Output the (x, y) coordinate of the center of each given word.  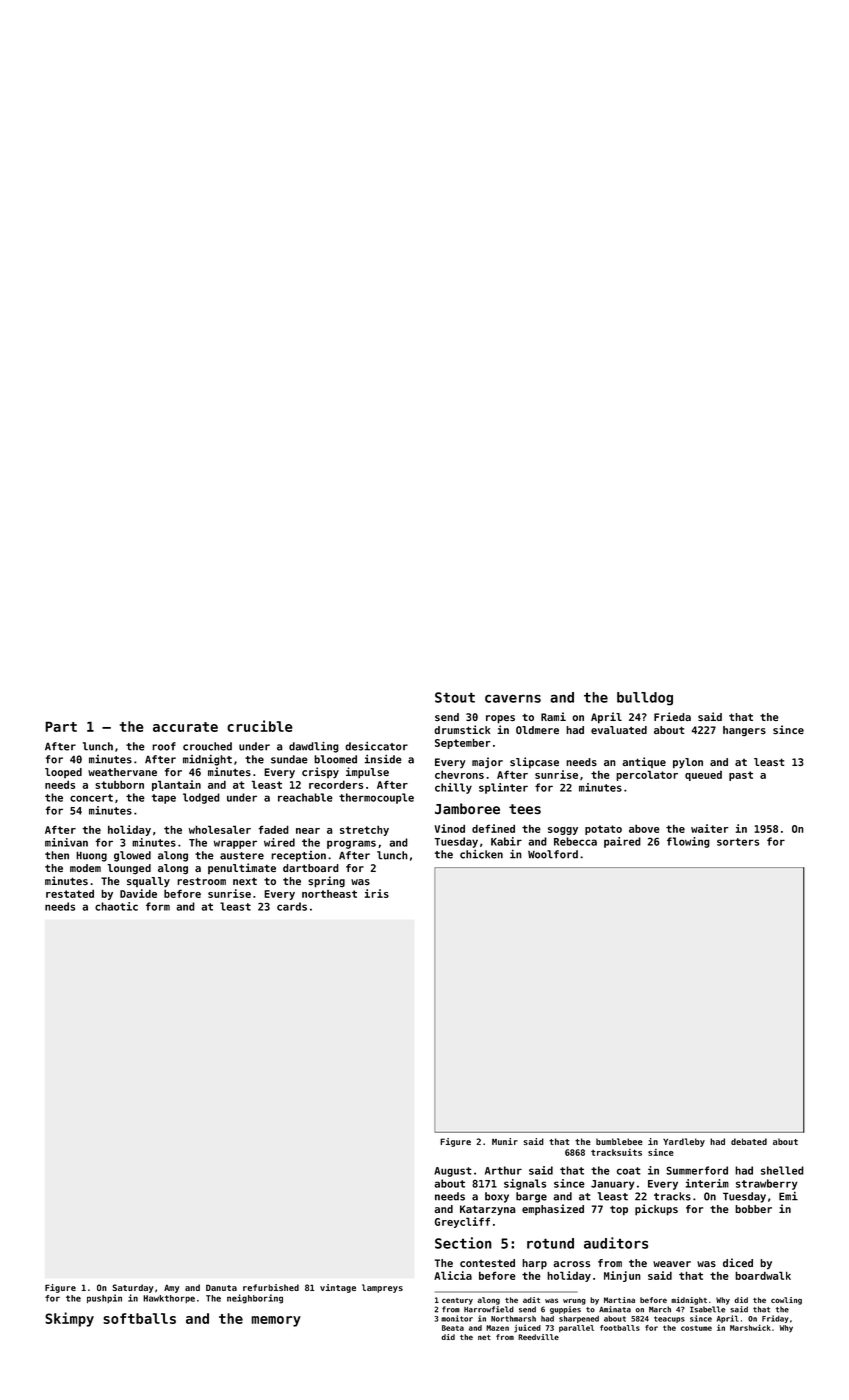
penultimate (242, 868)
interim (707, 1183)
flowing (688, 842)
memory (276, 1321)
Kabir (506, 841)
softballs (139, 1318)
